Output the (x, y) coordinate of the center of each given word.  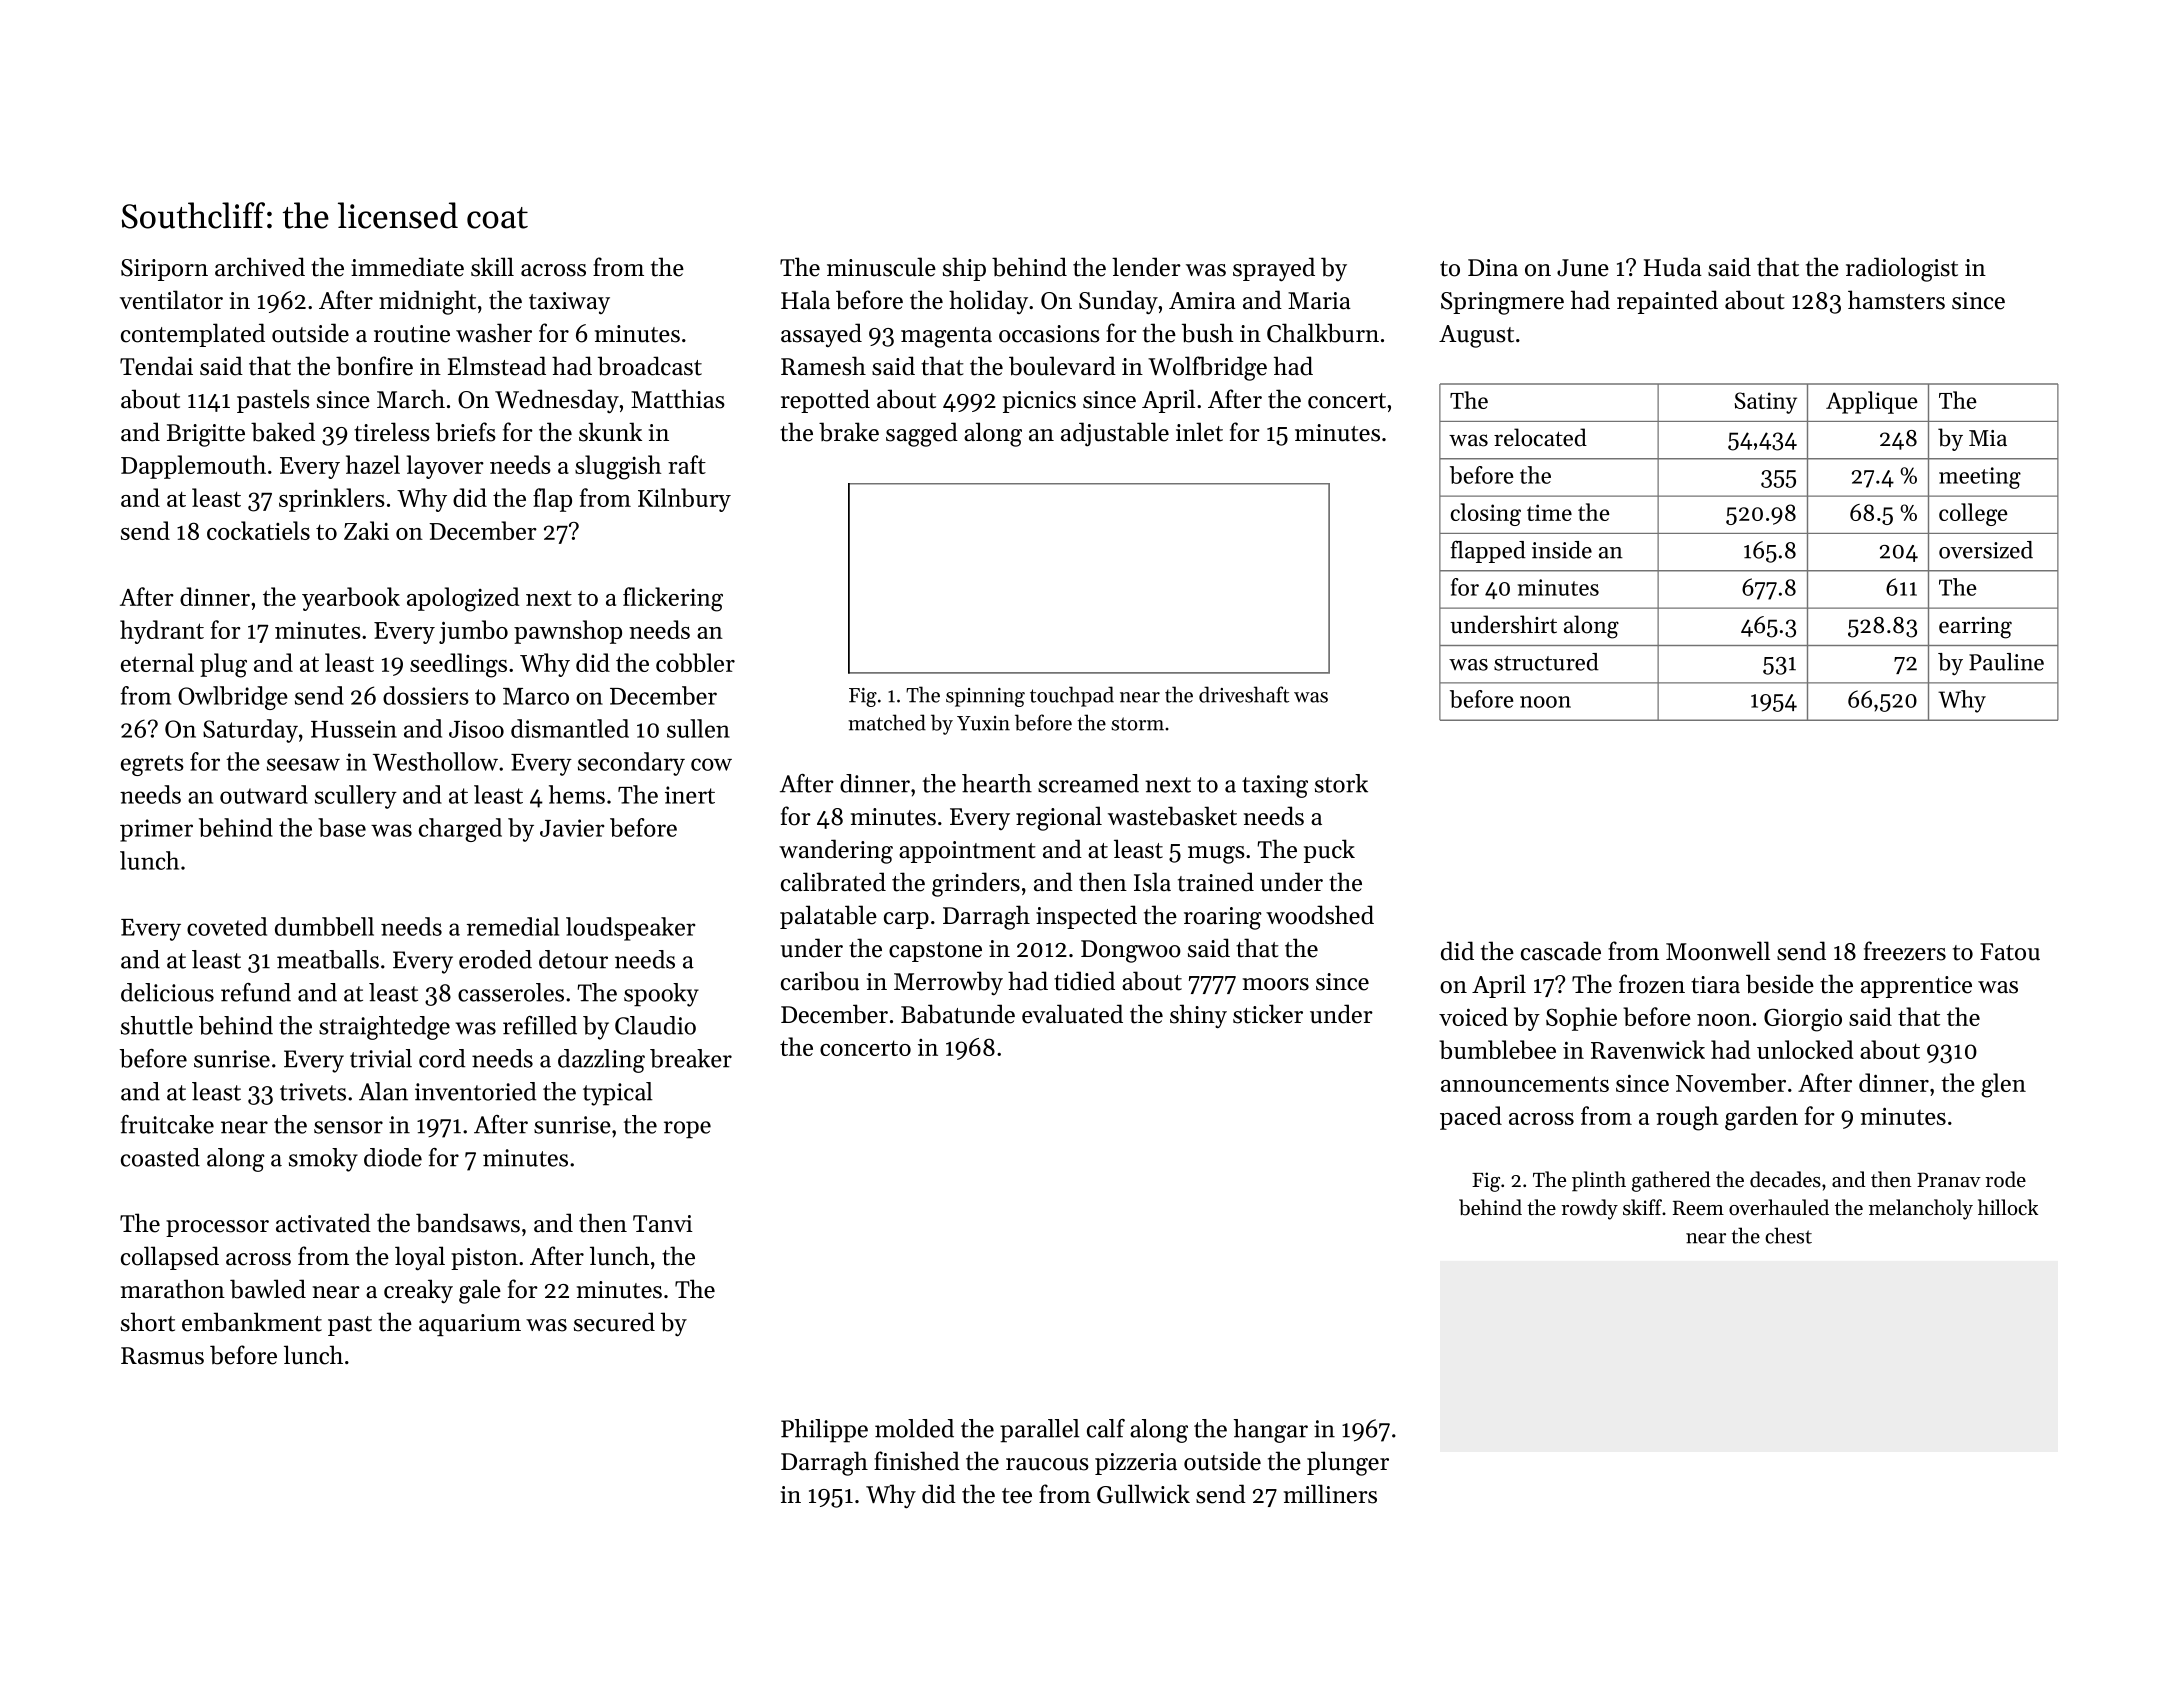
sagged (922, 434)
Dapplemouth (193, 467)
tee (1017, 1496)
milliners (1330, 1494)
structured (1546, 662)
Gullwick (1143, 1494)
